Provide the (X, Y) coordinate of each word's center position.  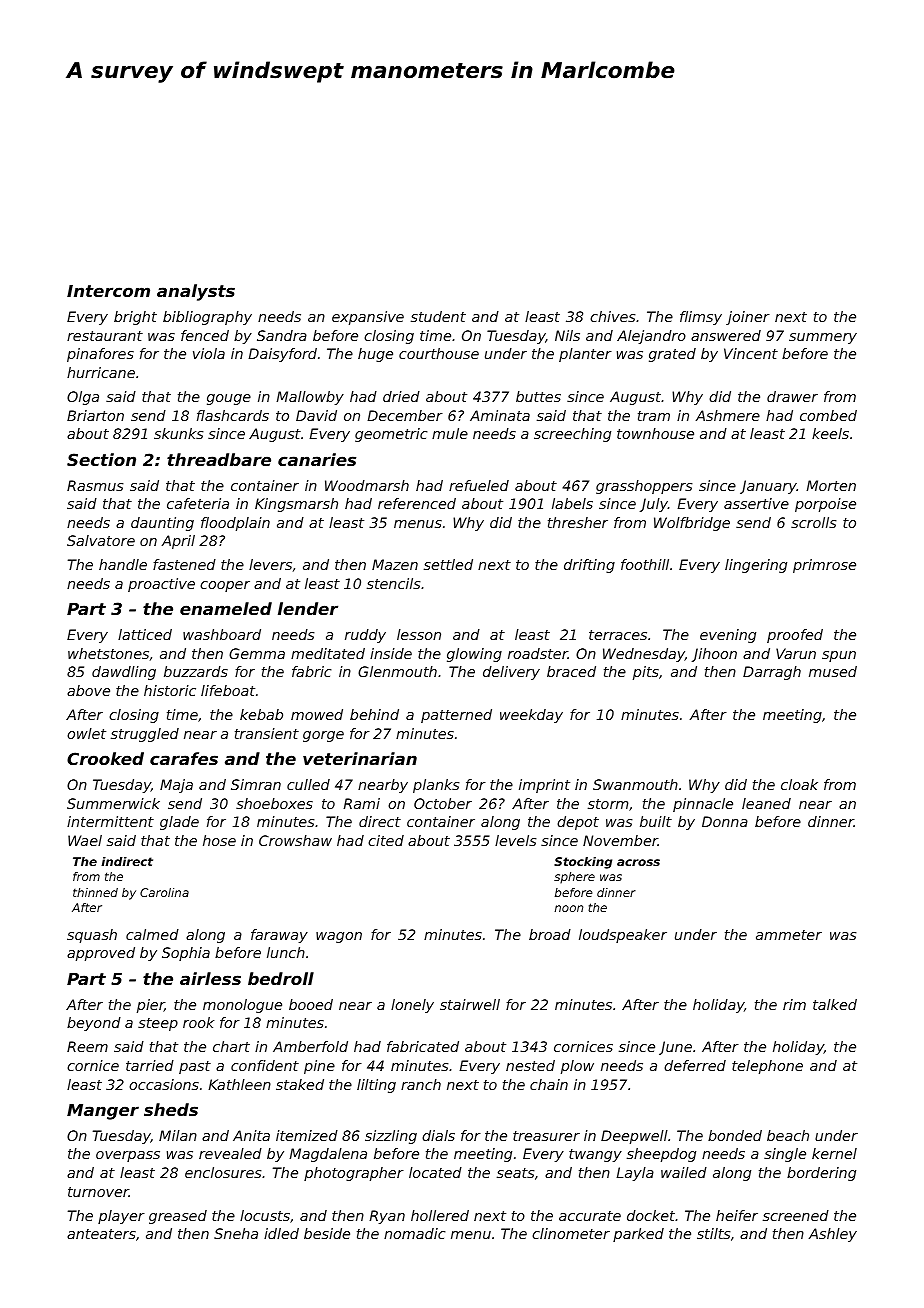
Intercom (108, 291)
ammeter (789, 935)
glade (179, 823)
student (438, 316)
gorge (323, 736)
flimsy (701, 318)
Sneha (236, 1233)
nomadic (414, 1233)
